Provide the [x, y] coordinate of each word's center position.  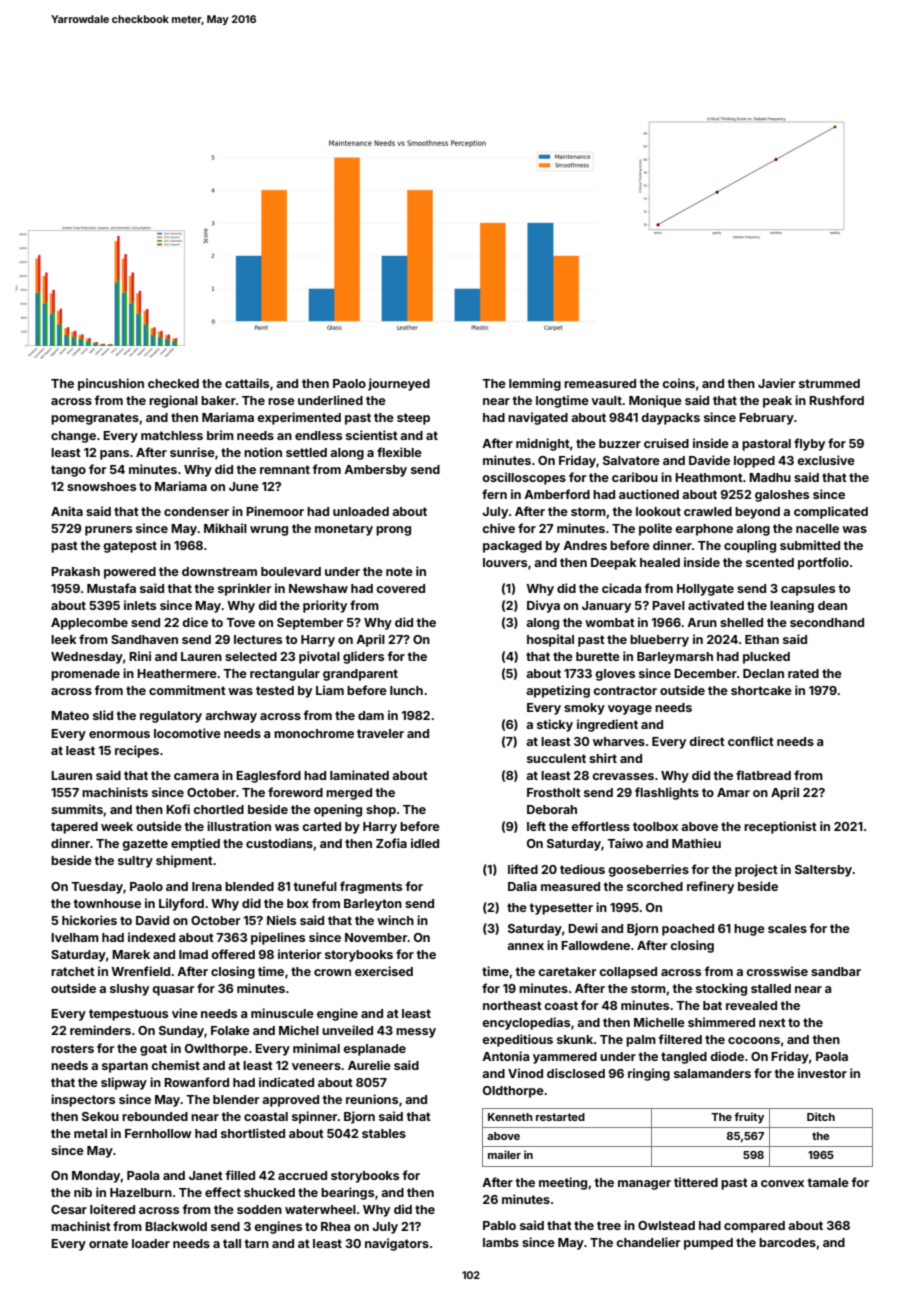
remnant [285, 469]
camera [196, 776]
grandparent [360, 675]
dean [832, 605]
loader [151, 1243]
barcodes [787, 1242]
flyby [809, 444]
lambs [501, 1242]
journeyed [399, 384]
